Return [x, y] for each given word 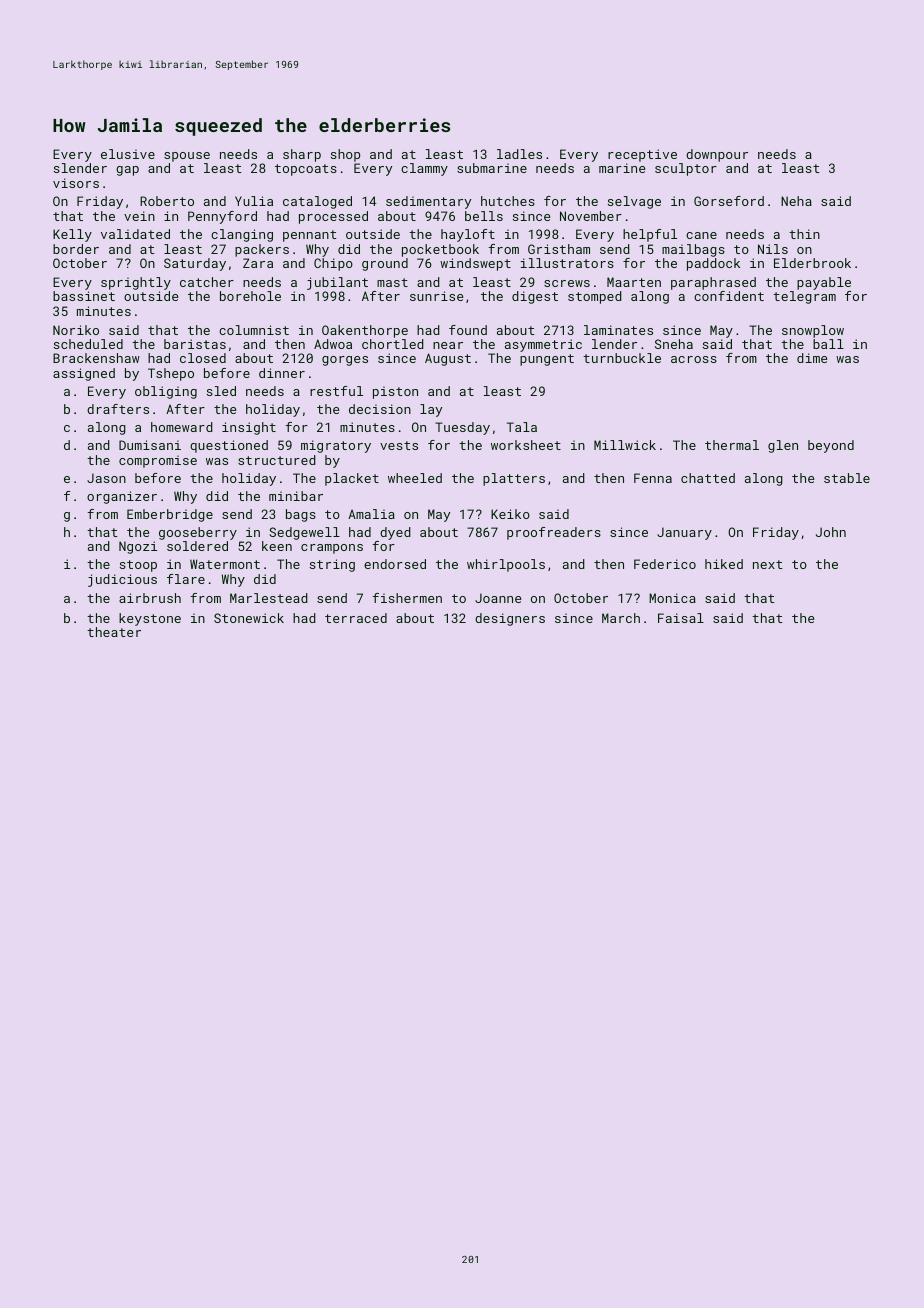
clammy [424, 169]
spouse [187, 157]
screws [567, 283]
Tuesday [462, 428]
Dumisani [150, 445]
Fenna [653, 478]
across [694, 359]
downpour [717, 155]
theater [114, 632]
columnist [254, 330]
